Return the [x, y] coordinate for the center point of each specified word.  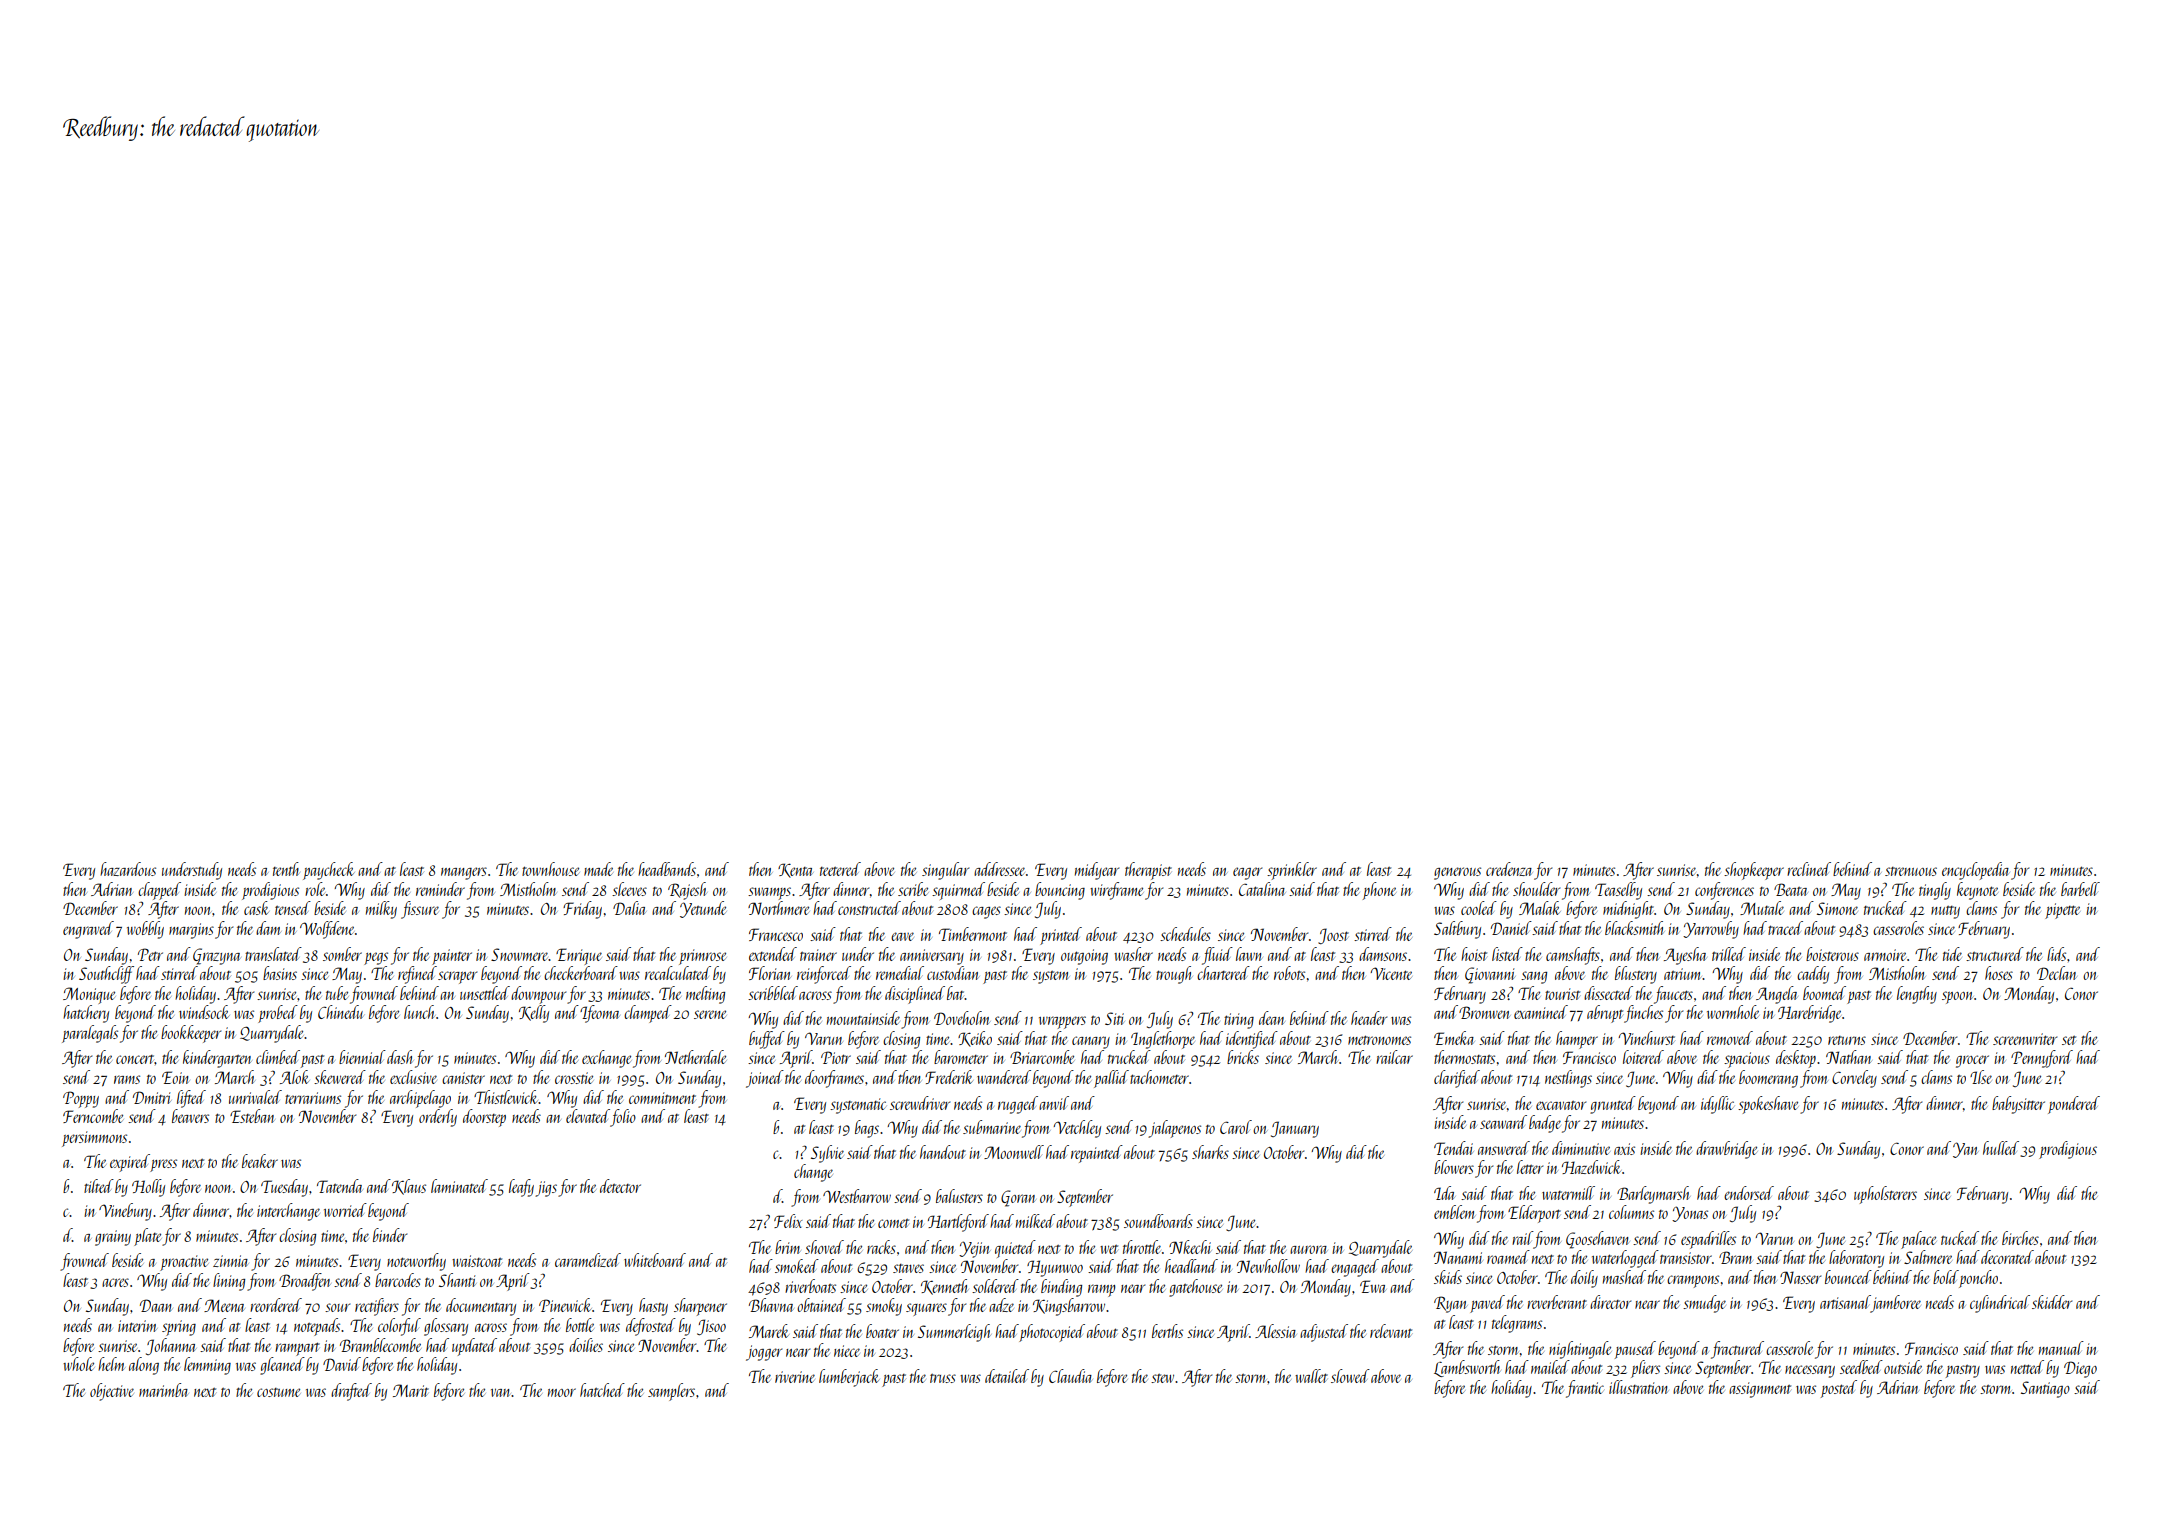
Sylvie [827, 1154]
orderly [438, 1118]
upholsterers [1885, 1195]
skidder [2052, 1302]
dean [1272, 1018]
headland [1191, 1266]
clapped [159, 891]
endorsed [1749, 1193]
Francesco [776, 934]
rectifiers [377, 1307]
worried [345, 1210]
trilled [1729, 954]
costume [279, 1392]
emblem [1454, 1212]
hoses [1999, 973]
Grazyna [216, 956]
